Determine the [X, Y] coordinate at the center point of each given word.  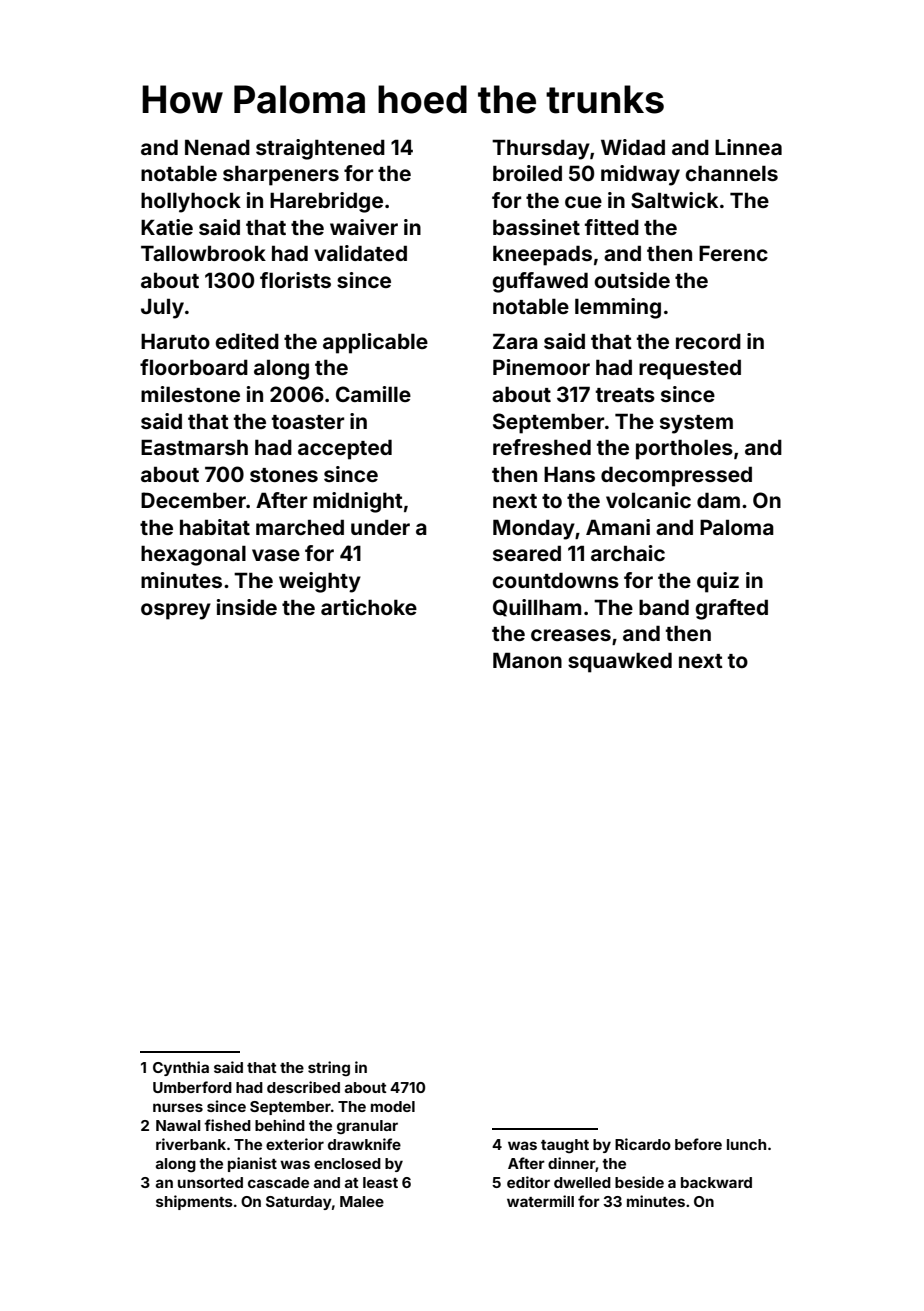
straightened [320, 149]
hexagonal [193, 555]
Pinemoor [541, 367]
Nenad [217, 147]
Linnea [748, 147]
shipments [194, 1202]
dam [718, 500]
